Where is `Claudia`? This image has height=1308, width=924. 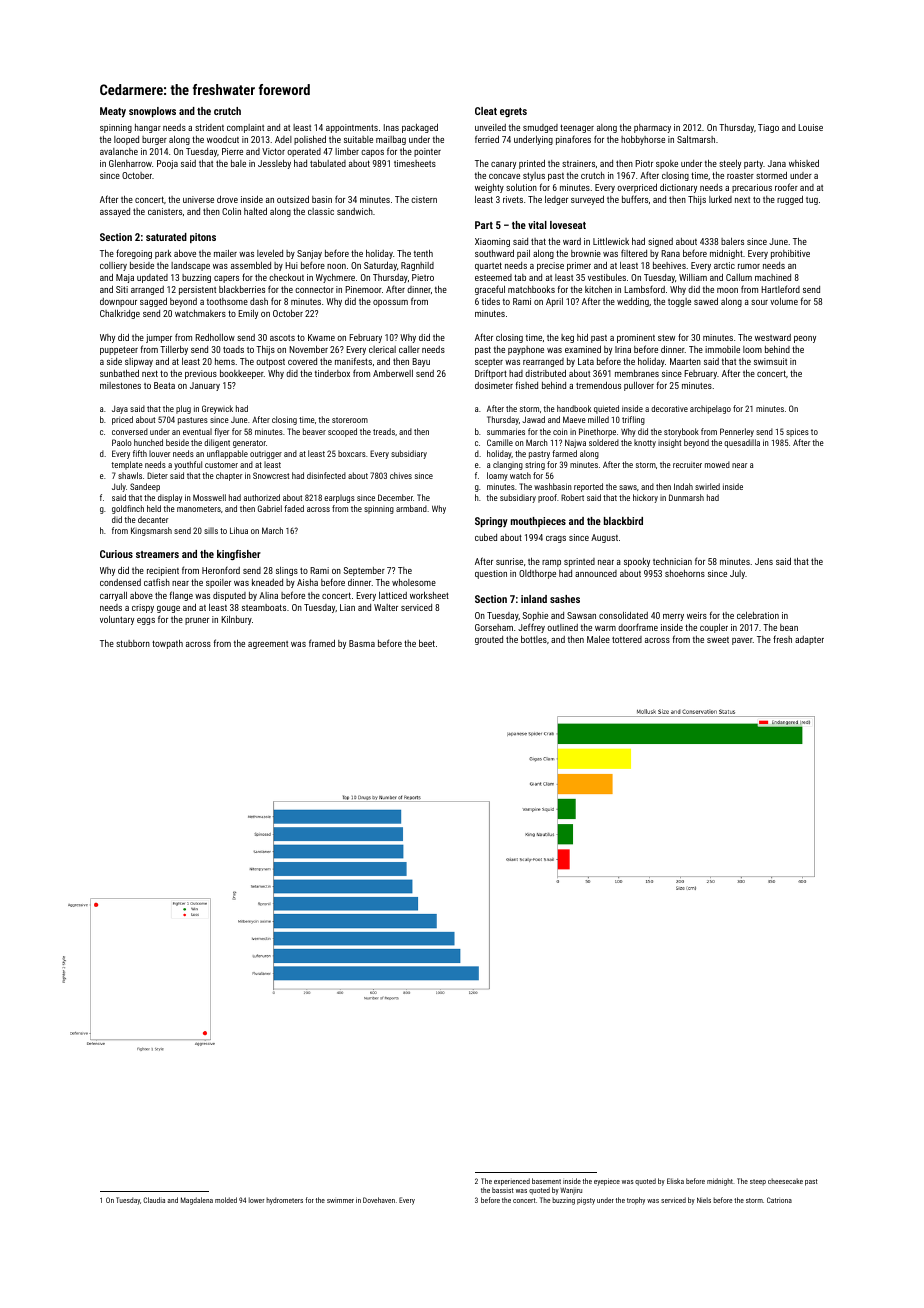
Claudia is located at coordinates (154, 1200).
